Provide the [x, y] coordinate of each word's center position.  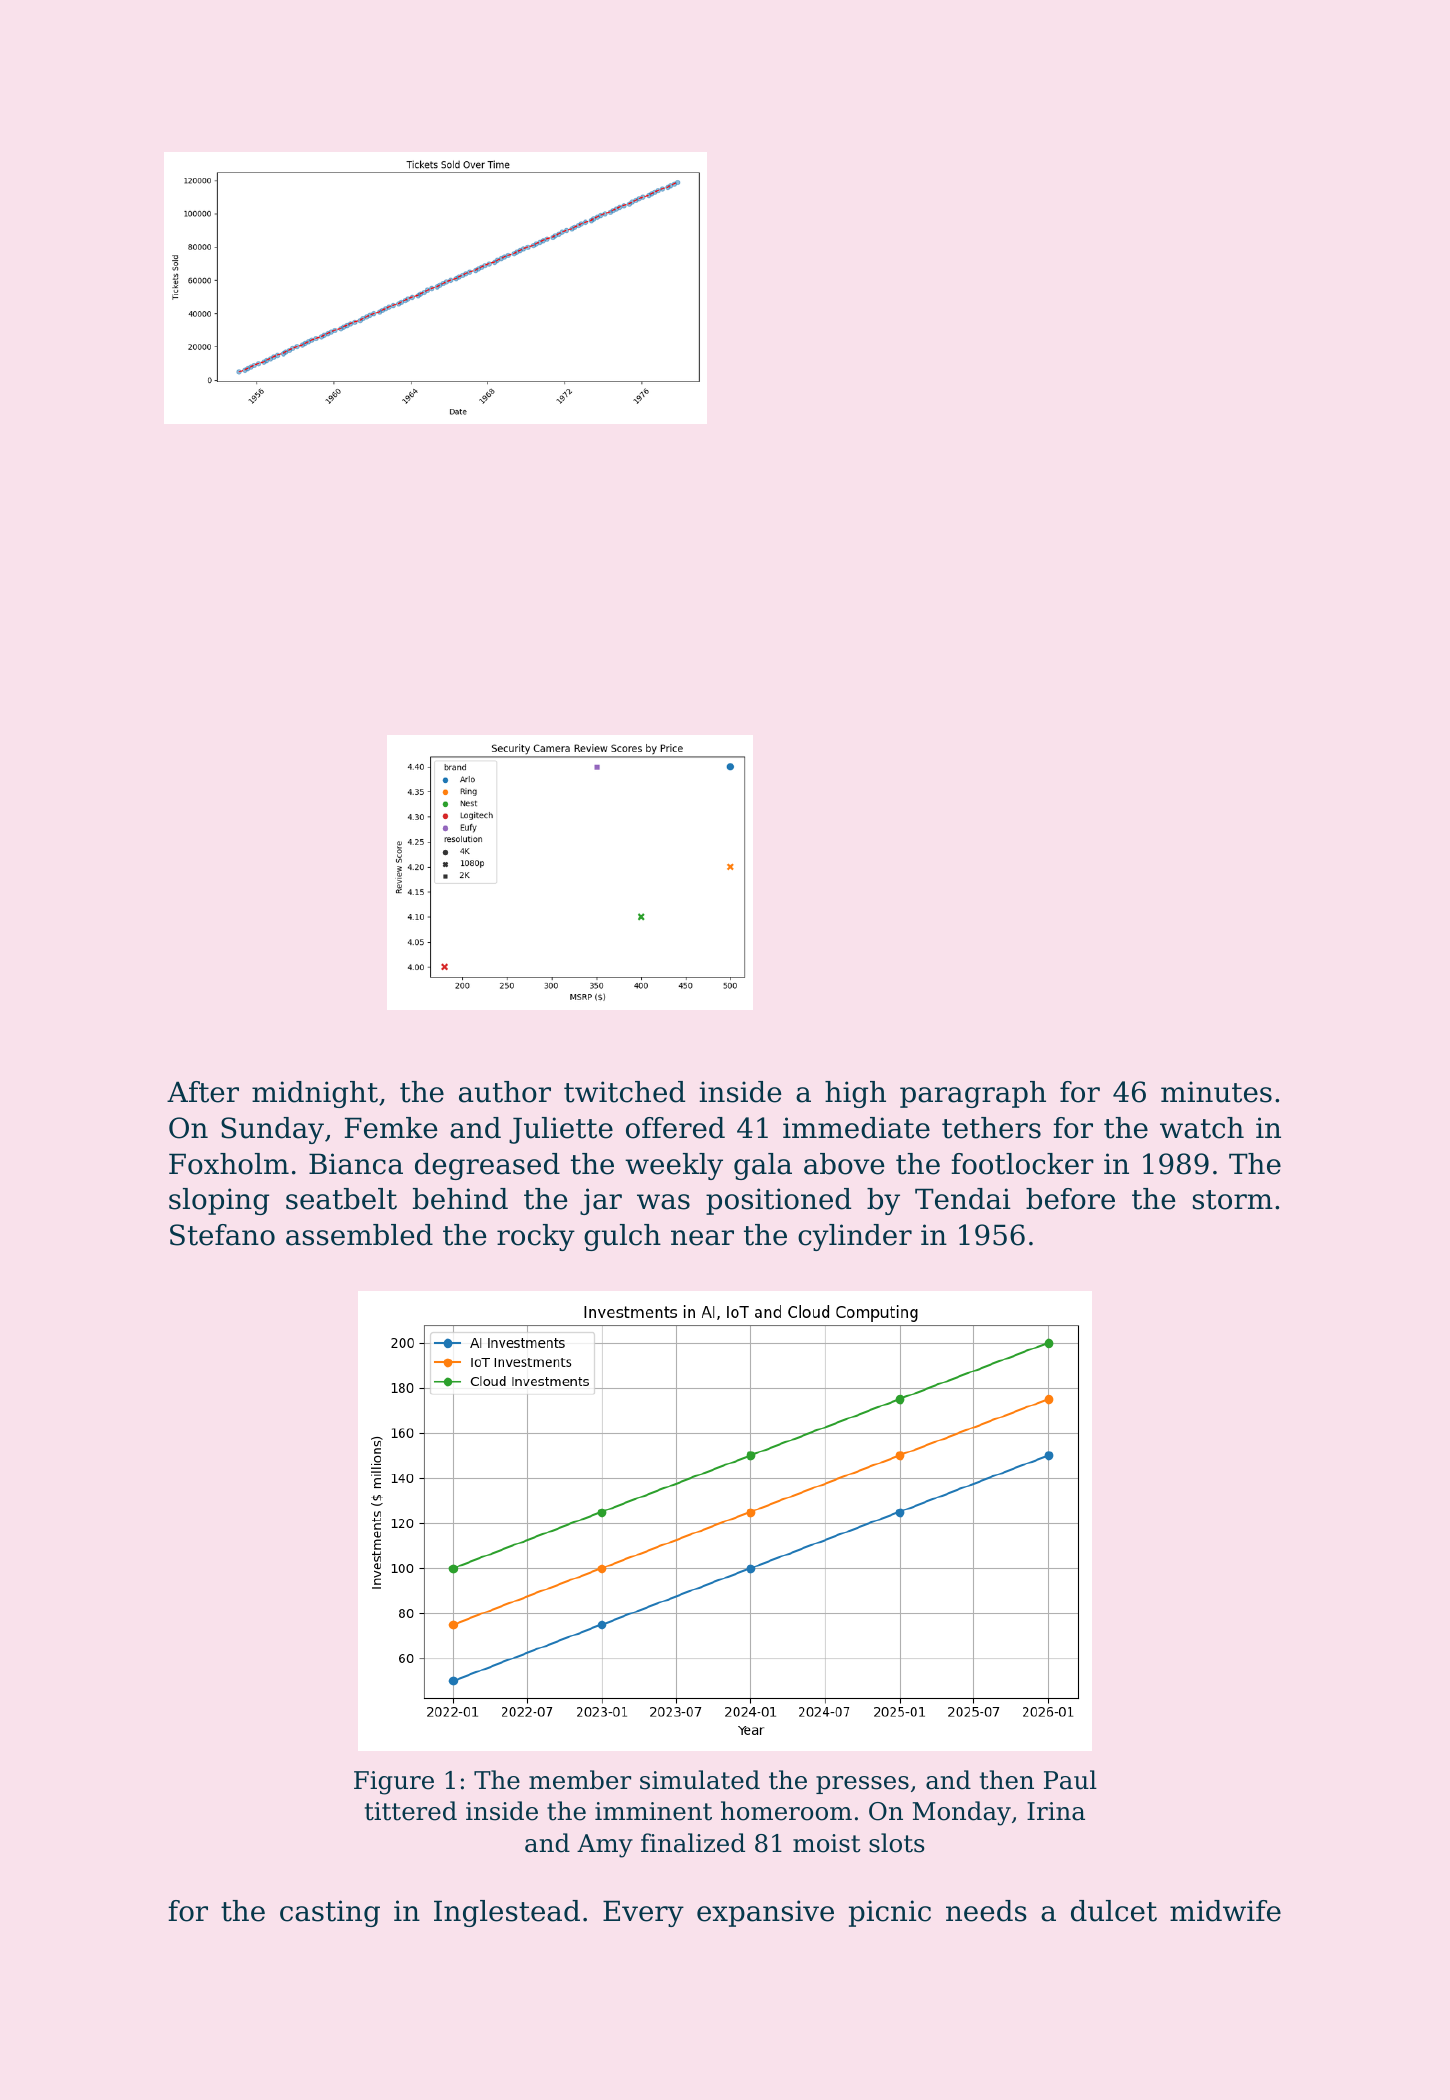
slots [897, 1843]
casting [330, 1913]
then [1007, 1780]
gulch [622, 1237]
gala [763, 1166]
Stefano [222, 1235]
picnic [890, 1913]
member [580, 1780]
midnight [315, 1094]
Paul [1070, 1780]
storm [1233, 1200]
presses [862, 1785]
